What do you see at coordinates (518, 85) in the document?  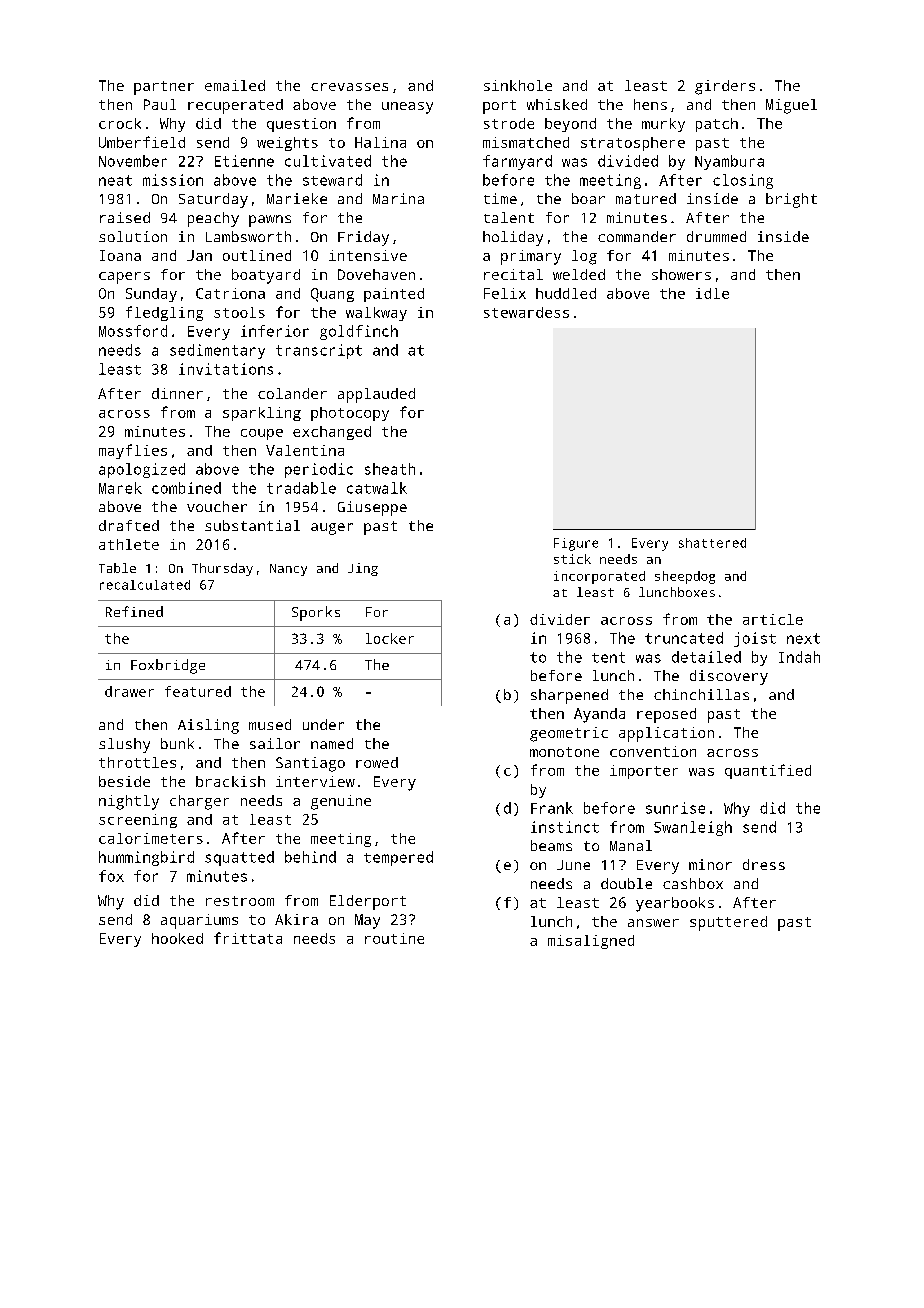 I see `sinkhole` at bounding box center [518, 85].
